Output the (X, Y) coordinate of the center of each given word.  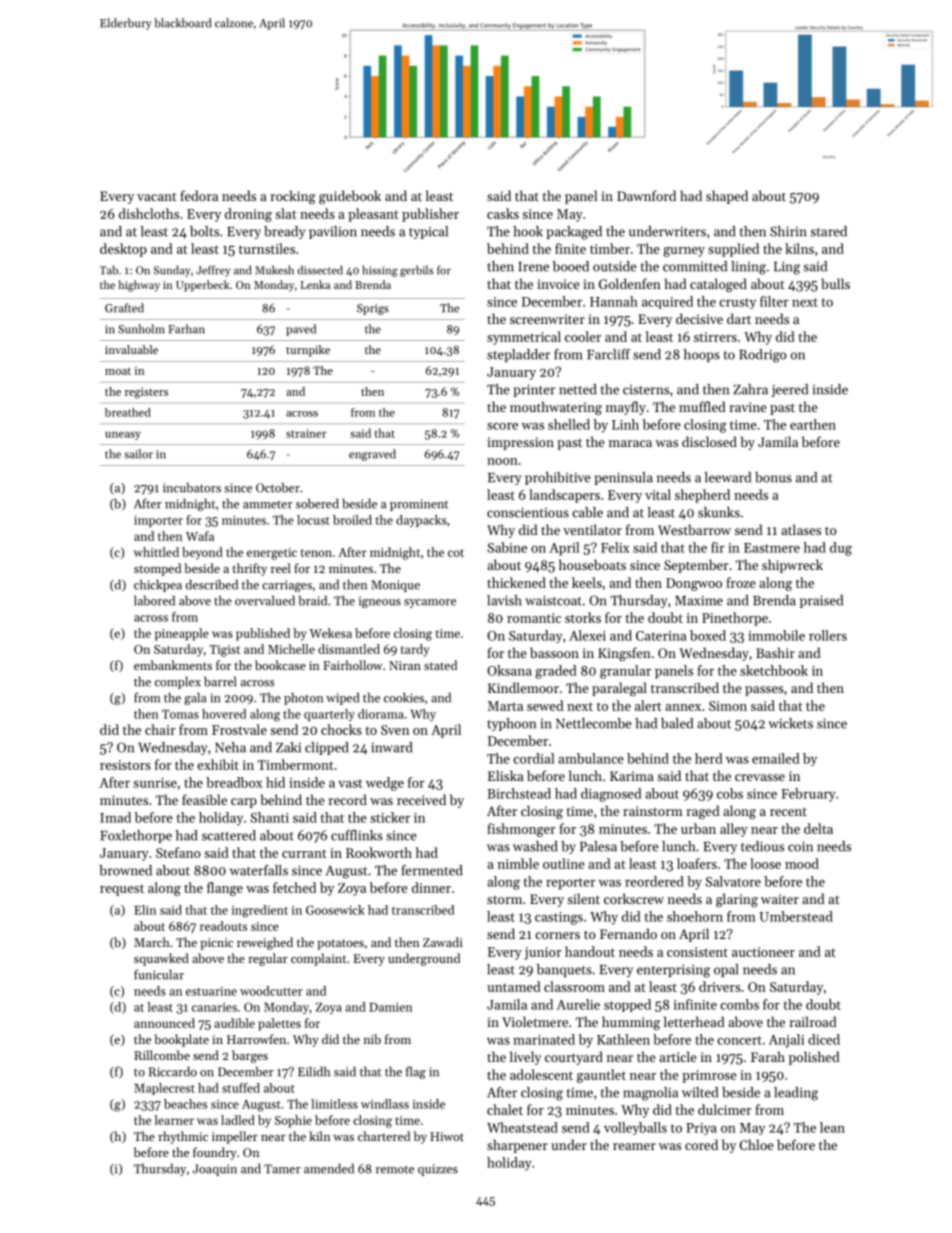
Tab (109, 270)
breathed (128, 412)
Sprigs (373, 309)
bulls (835, 283)
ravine (748, 407)
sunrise (155, 783)
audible (234, 1023)
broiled (352, 520)
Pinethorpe (735, 619)
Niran (405, 665)
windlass (385, 1104)
